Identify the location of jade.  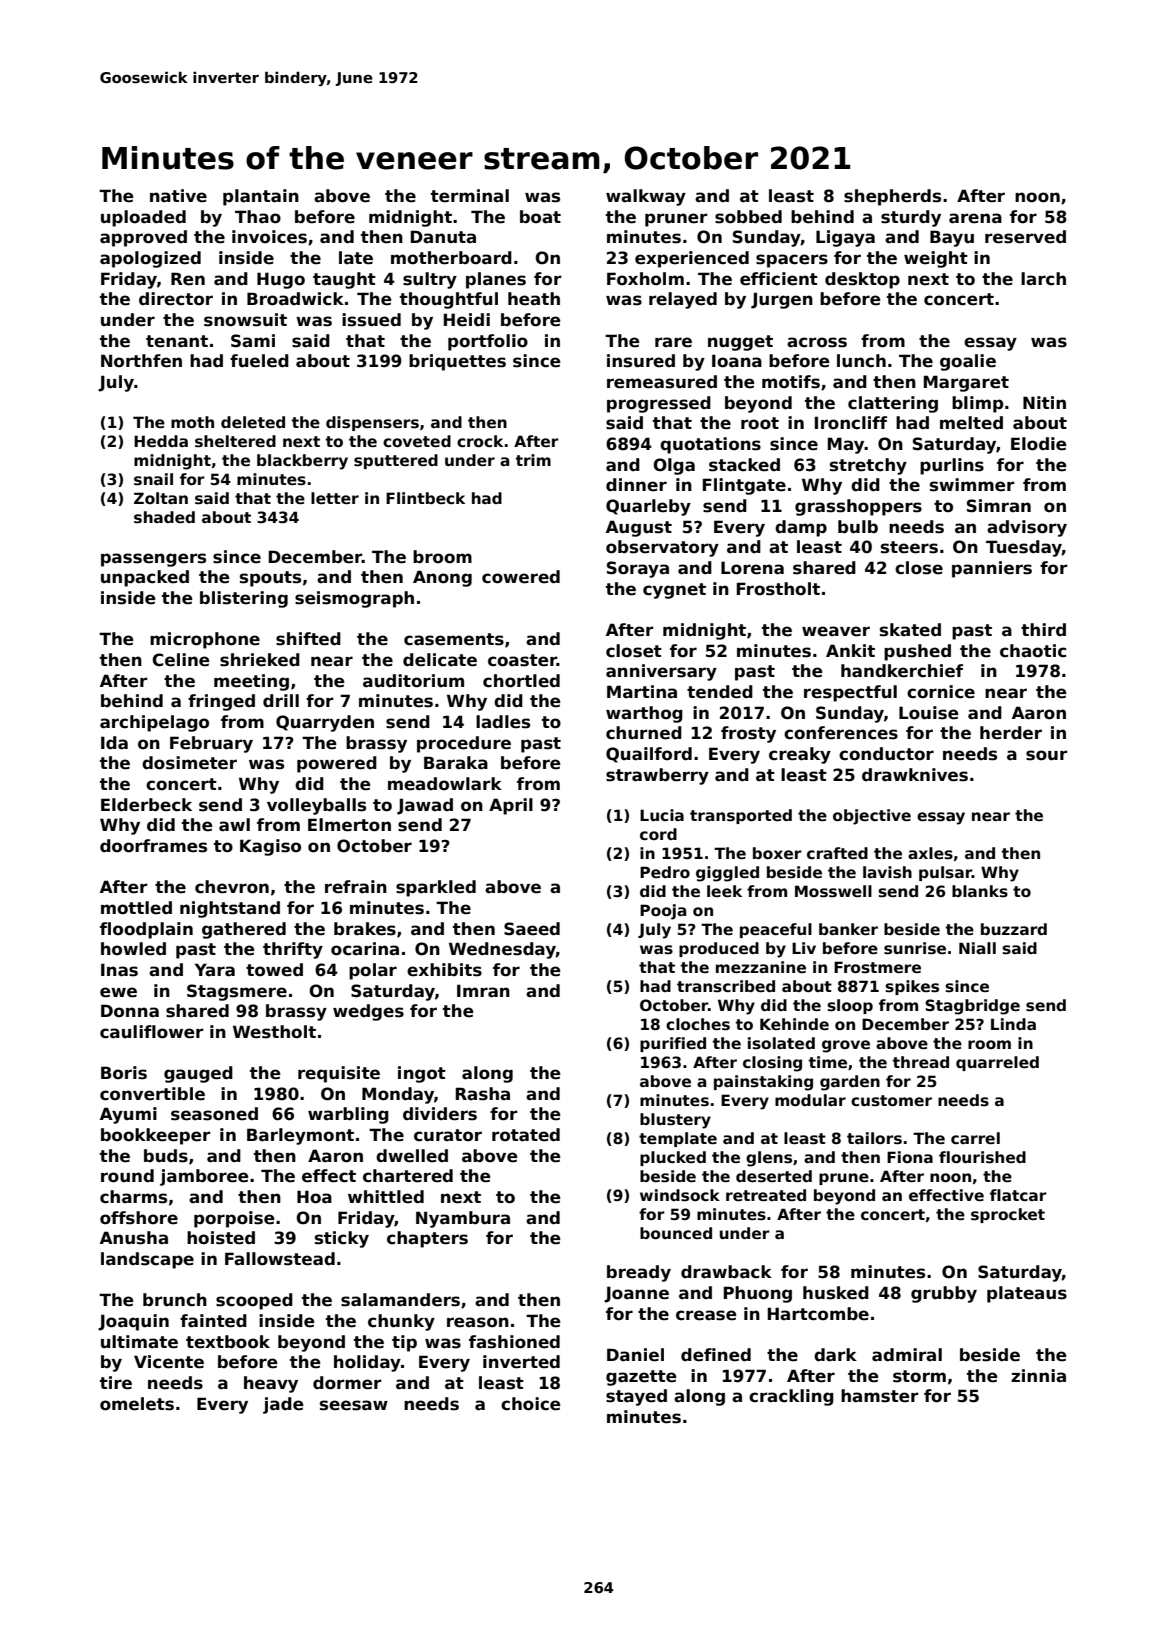
(283, 1405).
